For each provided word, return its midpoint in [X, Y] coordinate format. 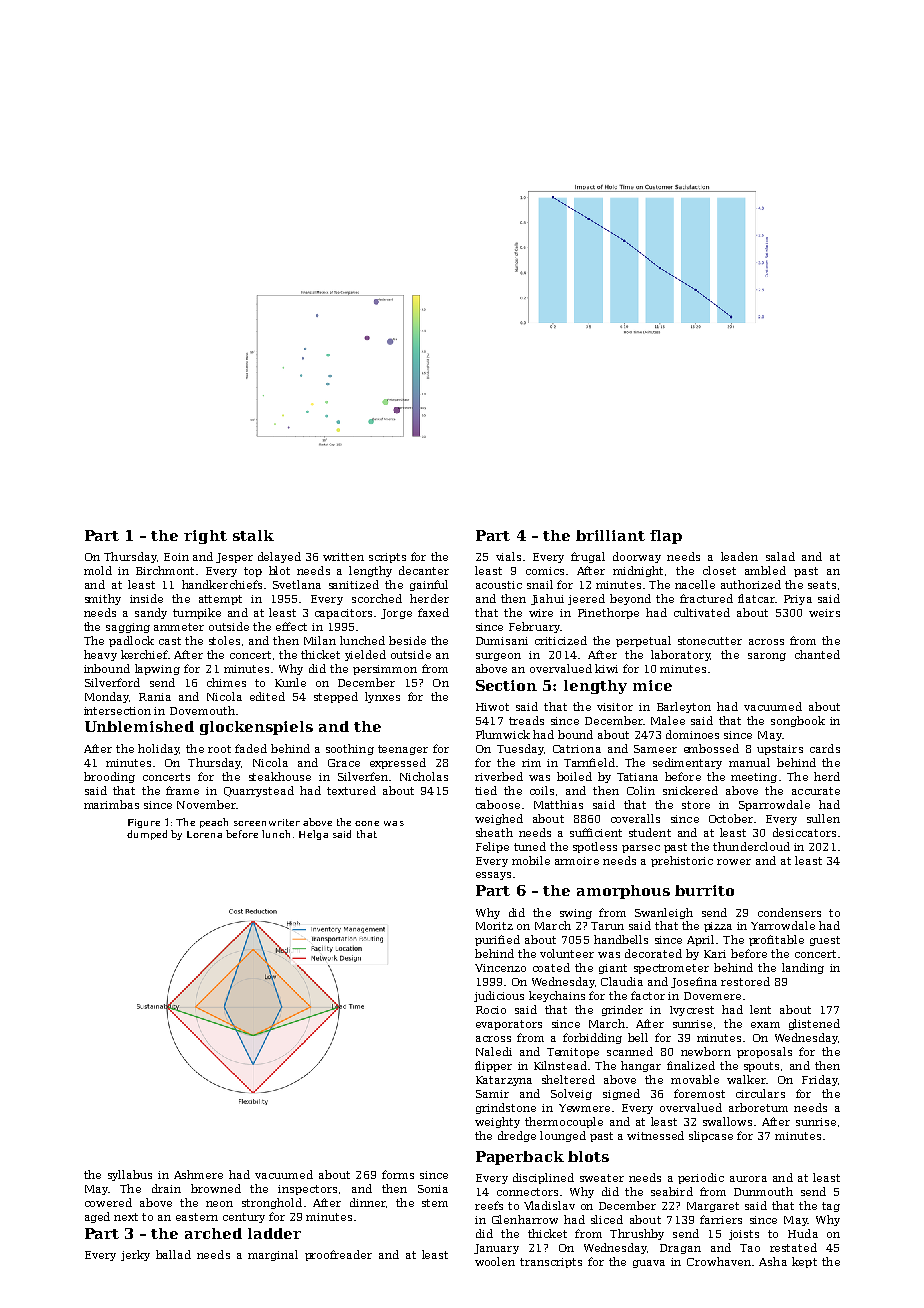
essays [493, 876]
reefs [489, 1205]
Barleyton [684, 707]
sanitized [354, 584]
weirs [824, 613]
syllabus [130, 1175]
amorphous [623, 892]
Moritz [494, 926]
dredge [517, 1136]
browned [216, 1188]
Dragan [680, 1249]
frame [182, 790]
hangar [641, 1066]
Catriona [577, 749]
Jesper [234, 558]
